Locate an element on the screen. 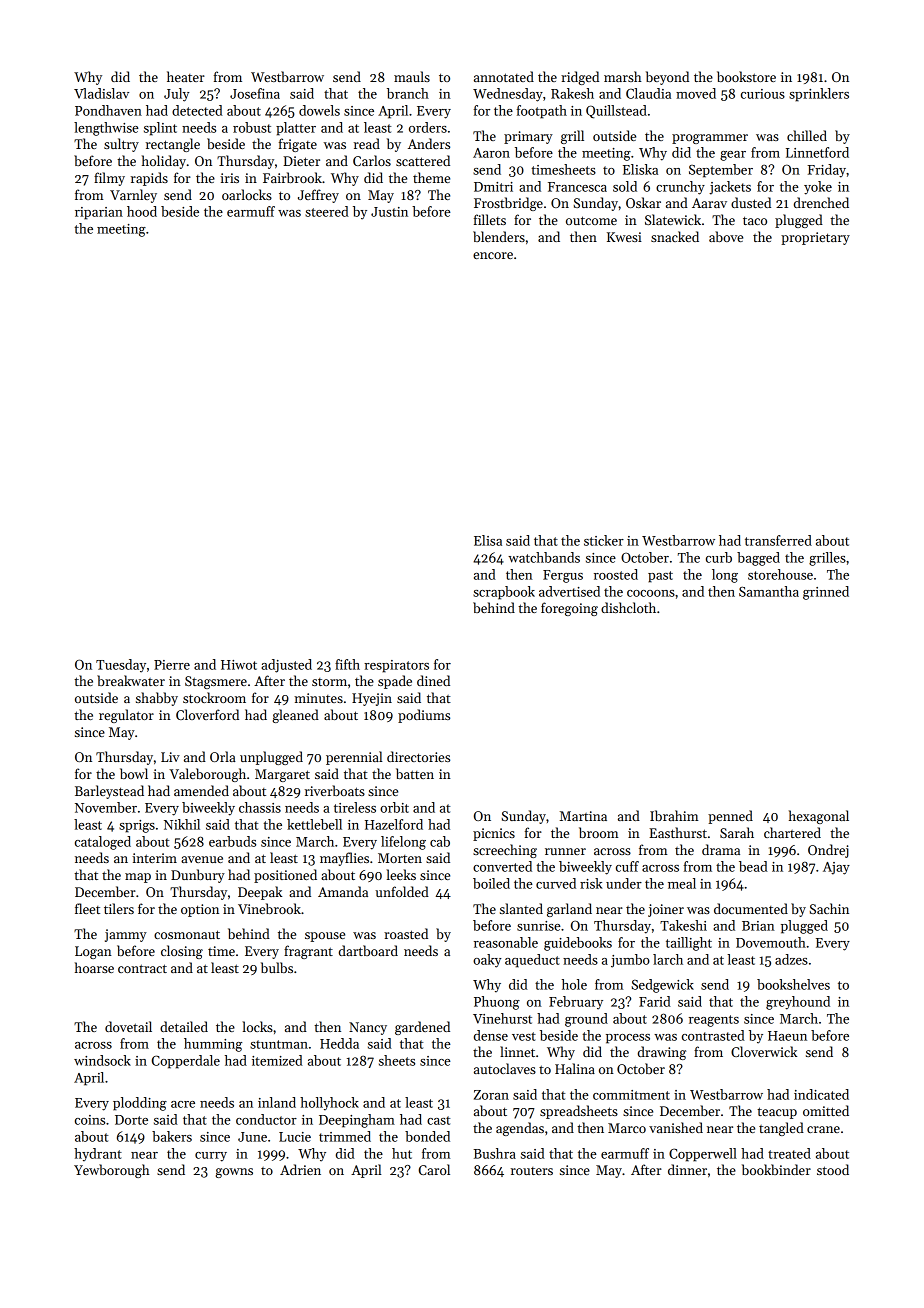  Elisa is located at coordinates (488, 540).
